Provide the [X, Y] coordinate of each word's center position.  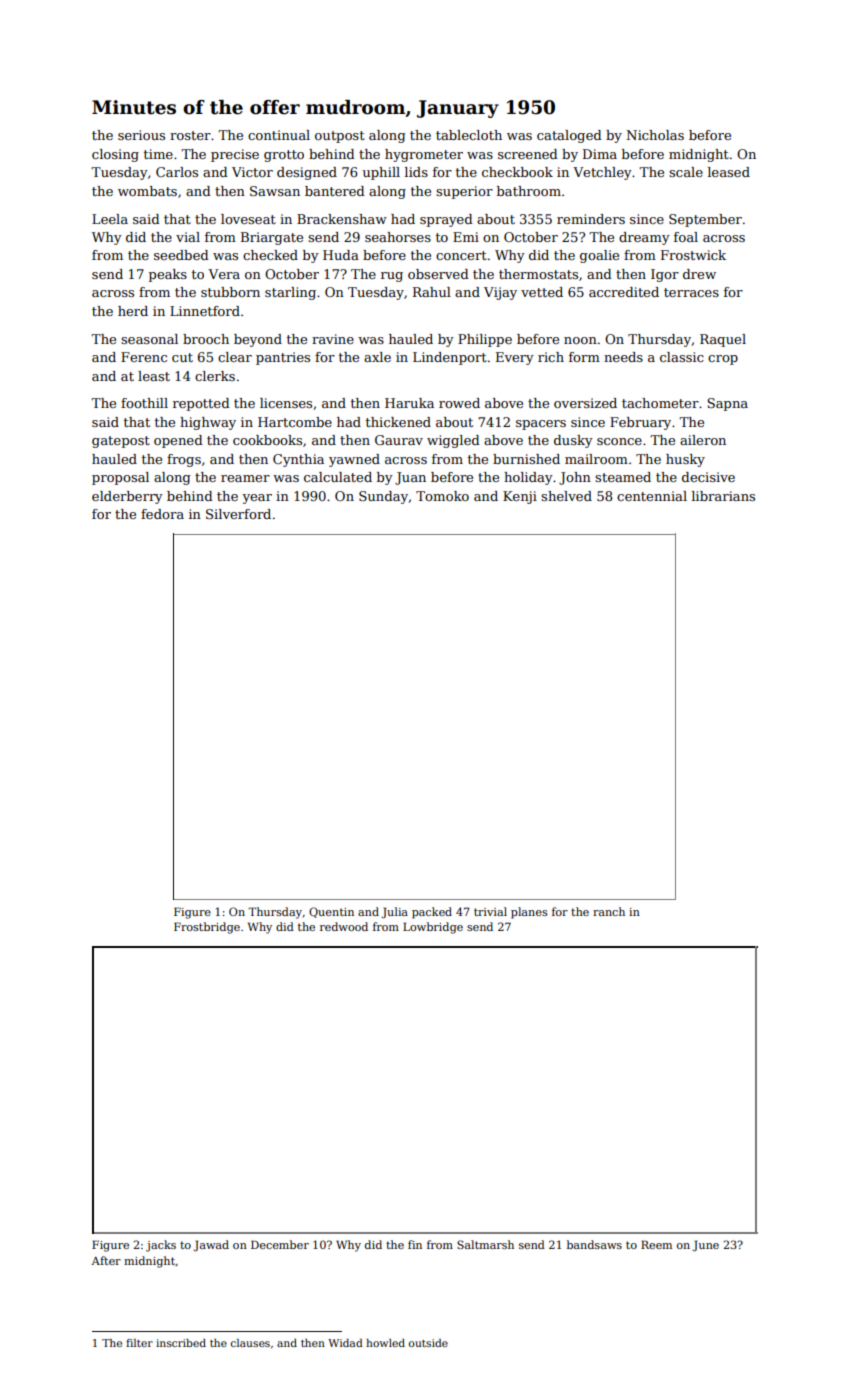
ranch [609, 911]
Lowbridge [433, 928]
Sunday [383, 497]
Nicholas [655, 135]
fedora [162, 514]
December [280, 1244]
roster [190, 135]
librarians [723, 496]
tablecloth [469, 135]
